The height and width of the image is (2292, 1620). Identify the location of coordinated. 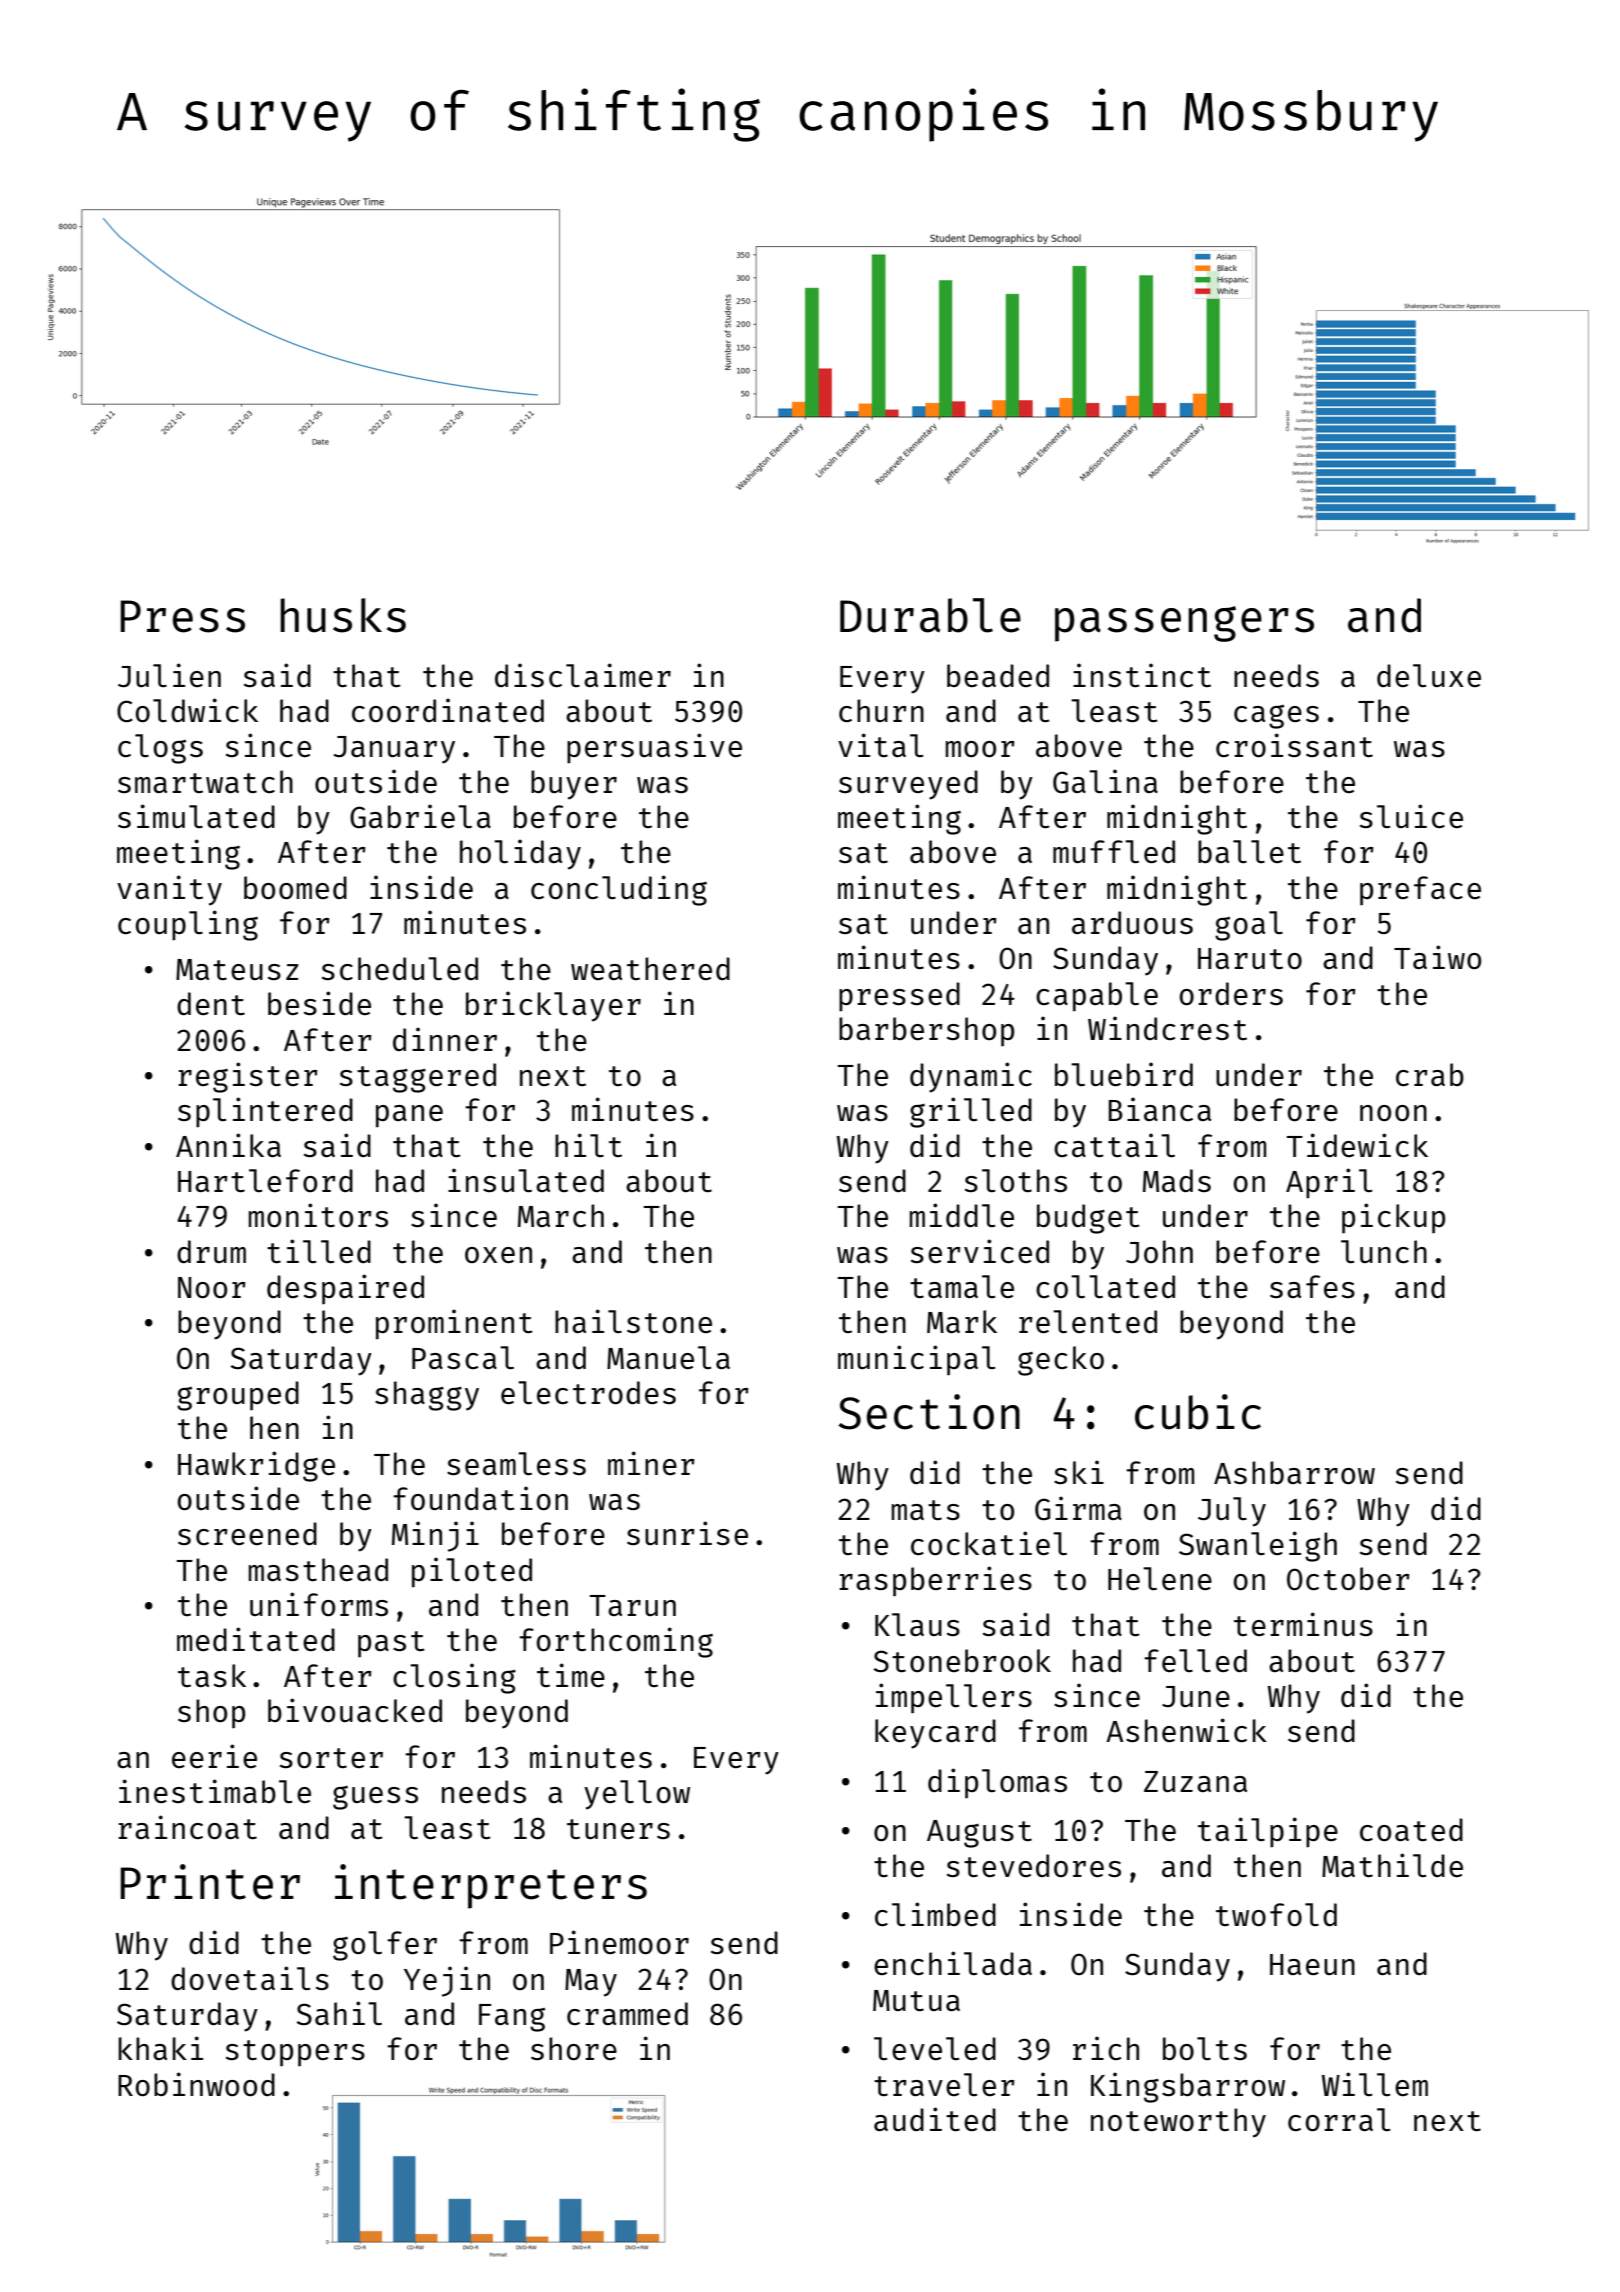
(448, 710).
